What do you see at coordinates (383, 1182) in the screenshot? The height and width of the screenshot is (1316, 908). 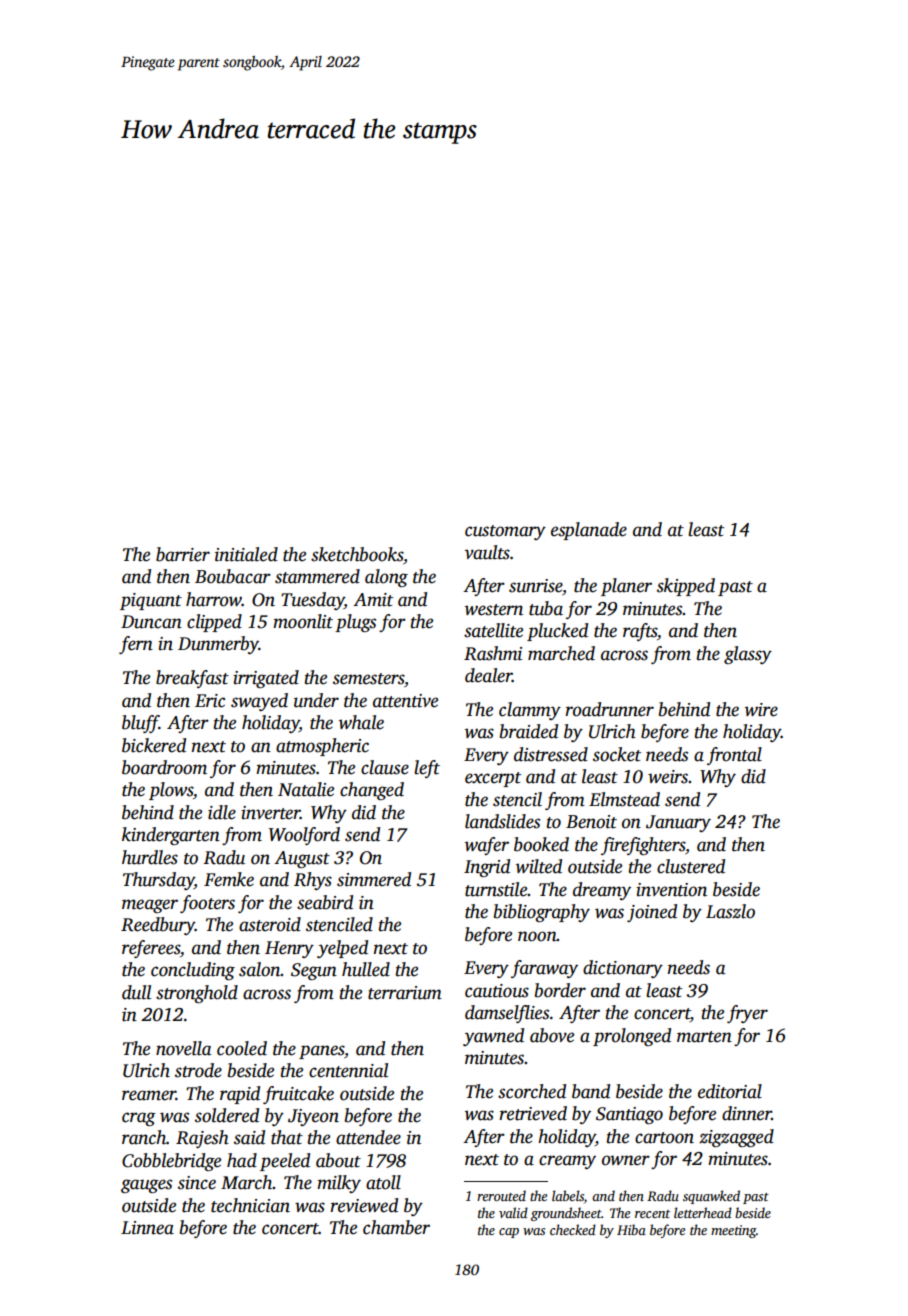 I see `atoll` at bounding box center [383, 1182].
